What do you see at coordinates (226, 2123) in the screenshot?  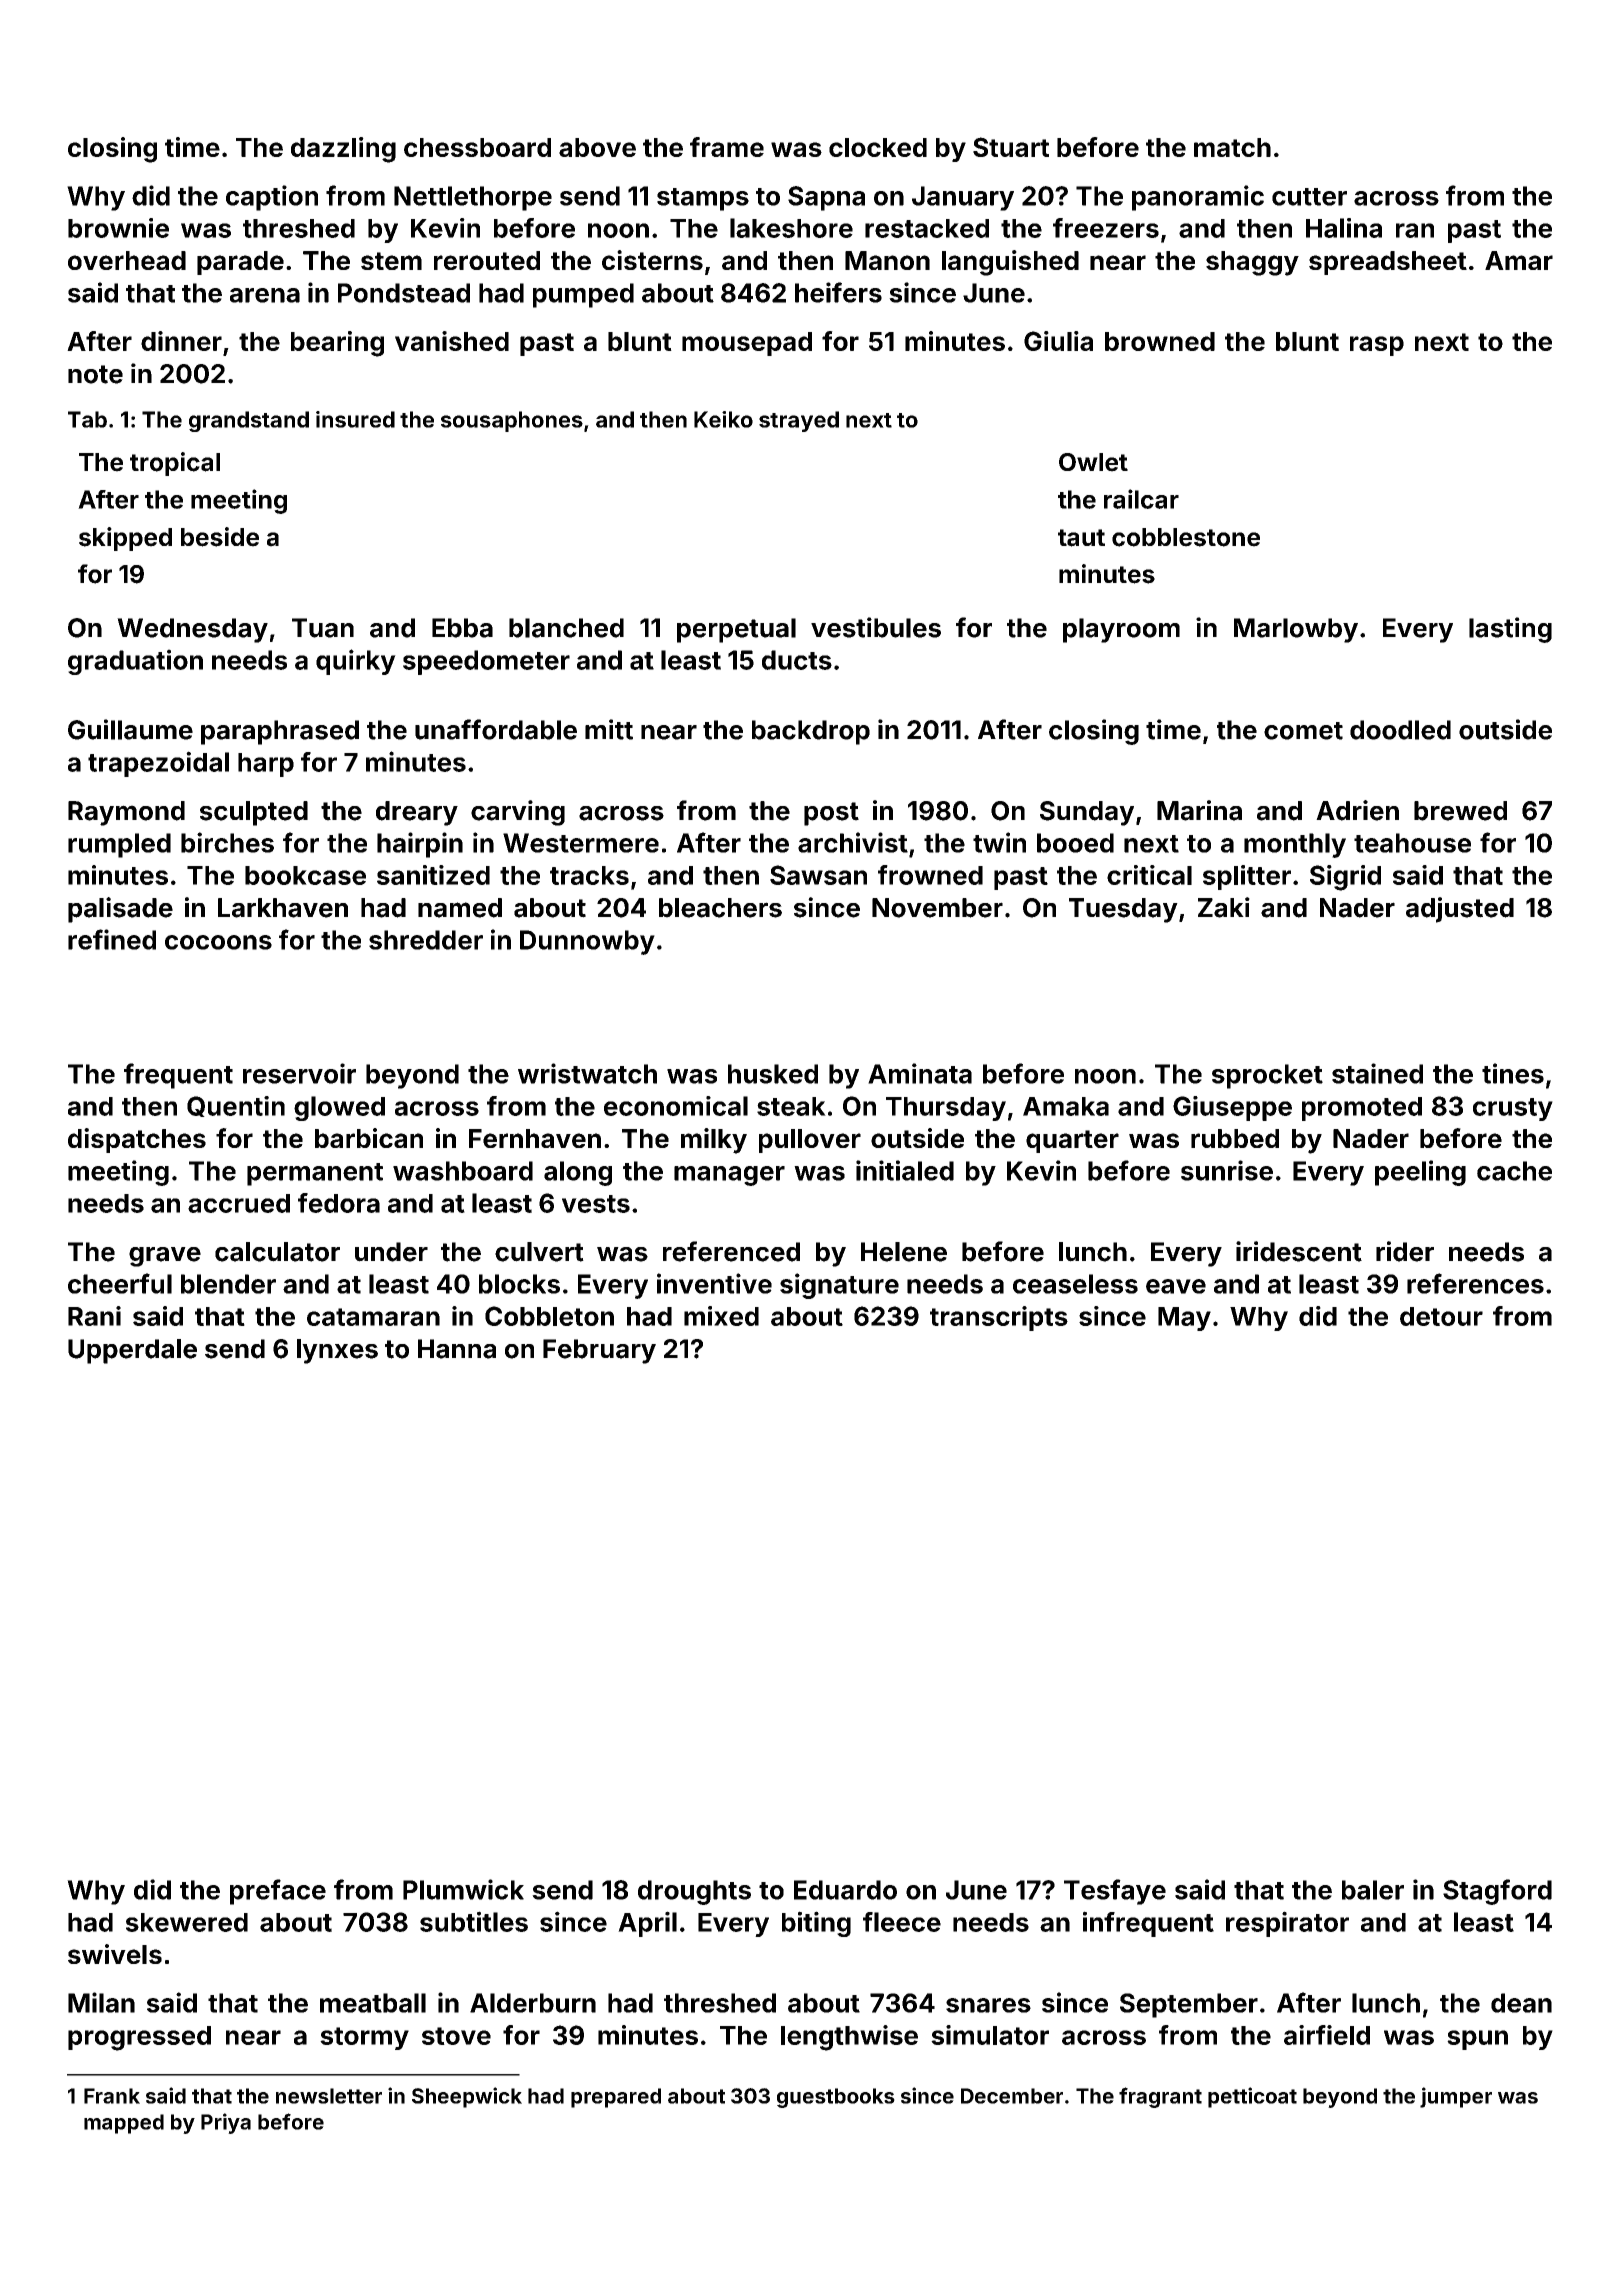 I see `Priya` at bounding box center [226, 2123].
